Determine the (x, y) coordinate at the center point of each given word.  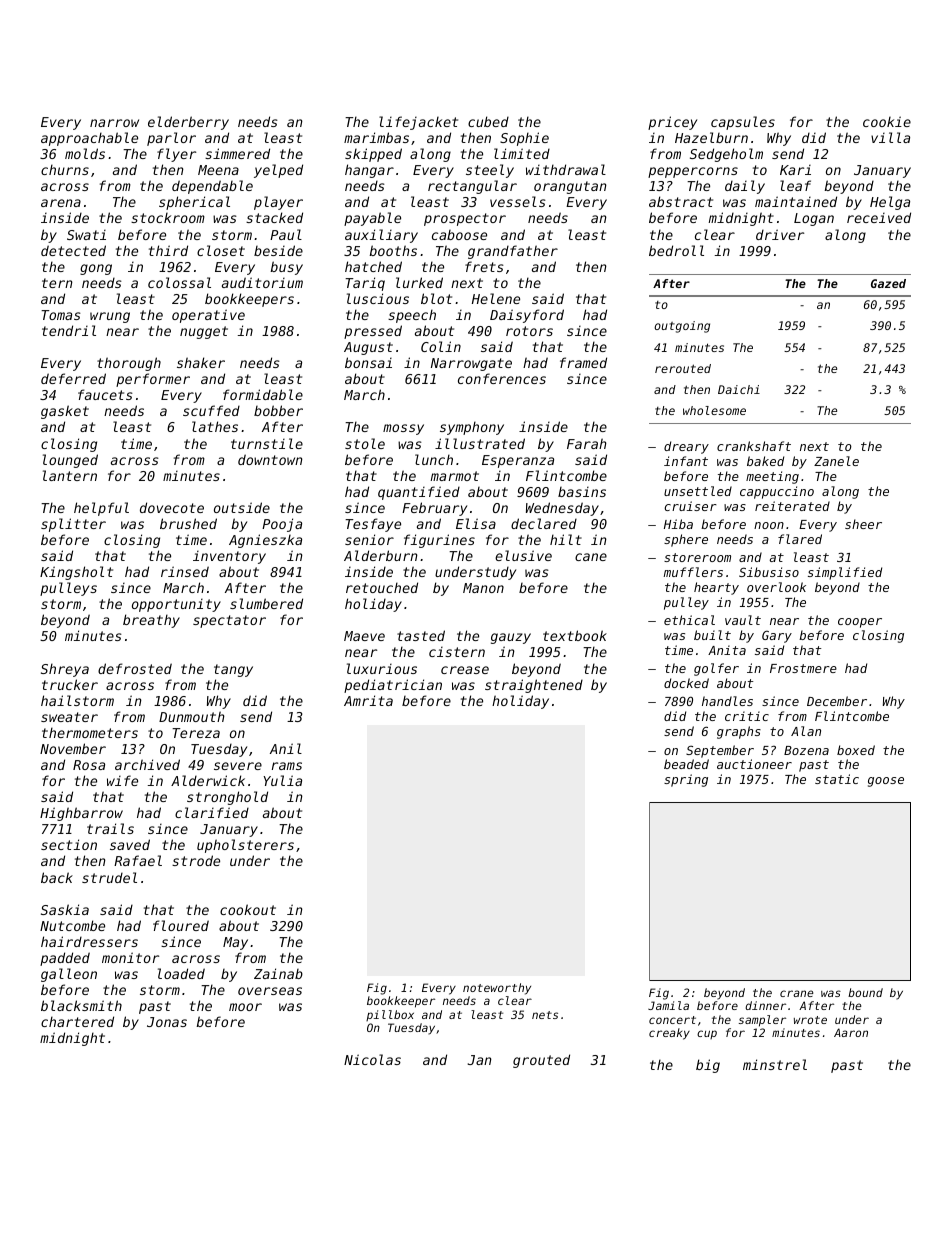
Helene (496, 298)
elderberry (188, 123)
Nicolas (372, 1059)
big (708, 1066)
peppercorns (693, 172)
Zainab (278, 973)
